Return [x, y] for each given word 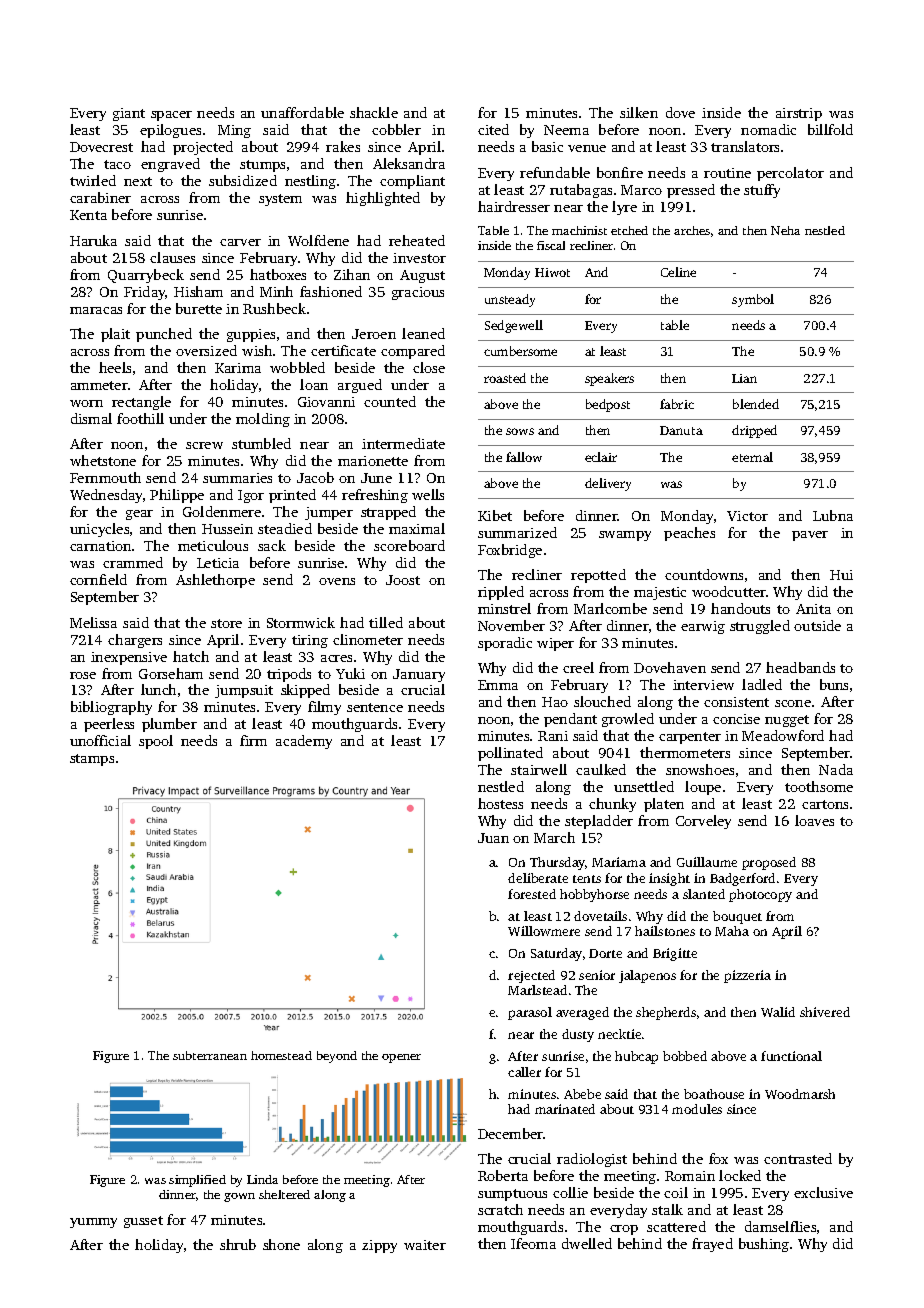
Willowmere [544, 931]
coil [676, 1192]
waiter [425, 1245]
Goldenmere [222, 511]
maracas [96, 310]
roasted [505, 378]
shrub [238, 1244]
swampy [625, 536]
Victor [747, 516]
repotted [598, 576]
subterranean [210, 1055]
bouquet [737, 917]
